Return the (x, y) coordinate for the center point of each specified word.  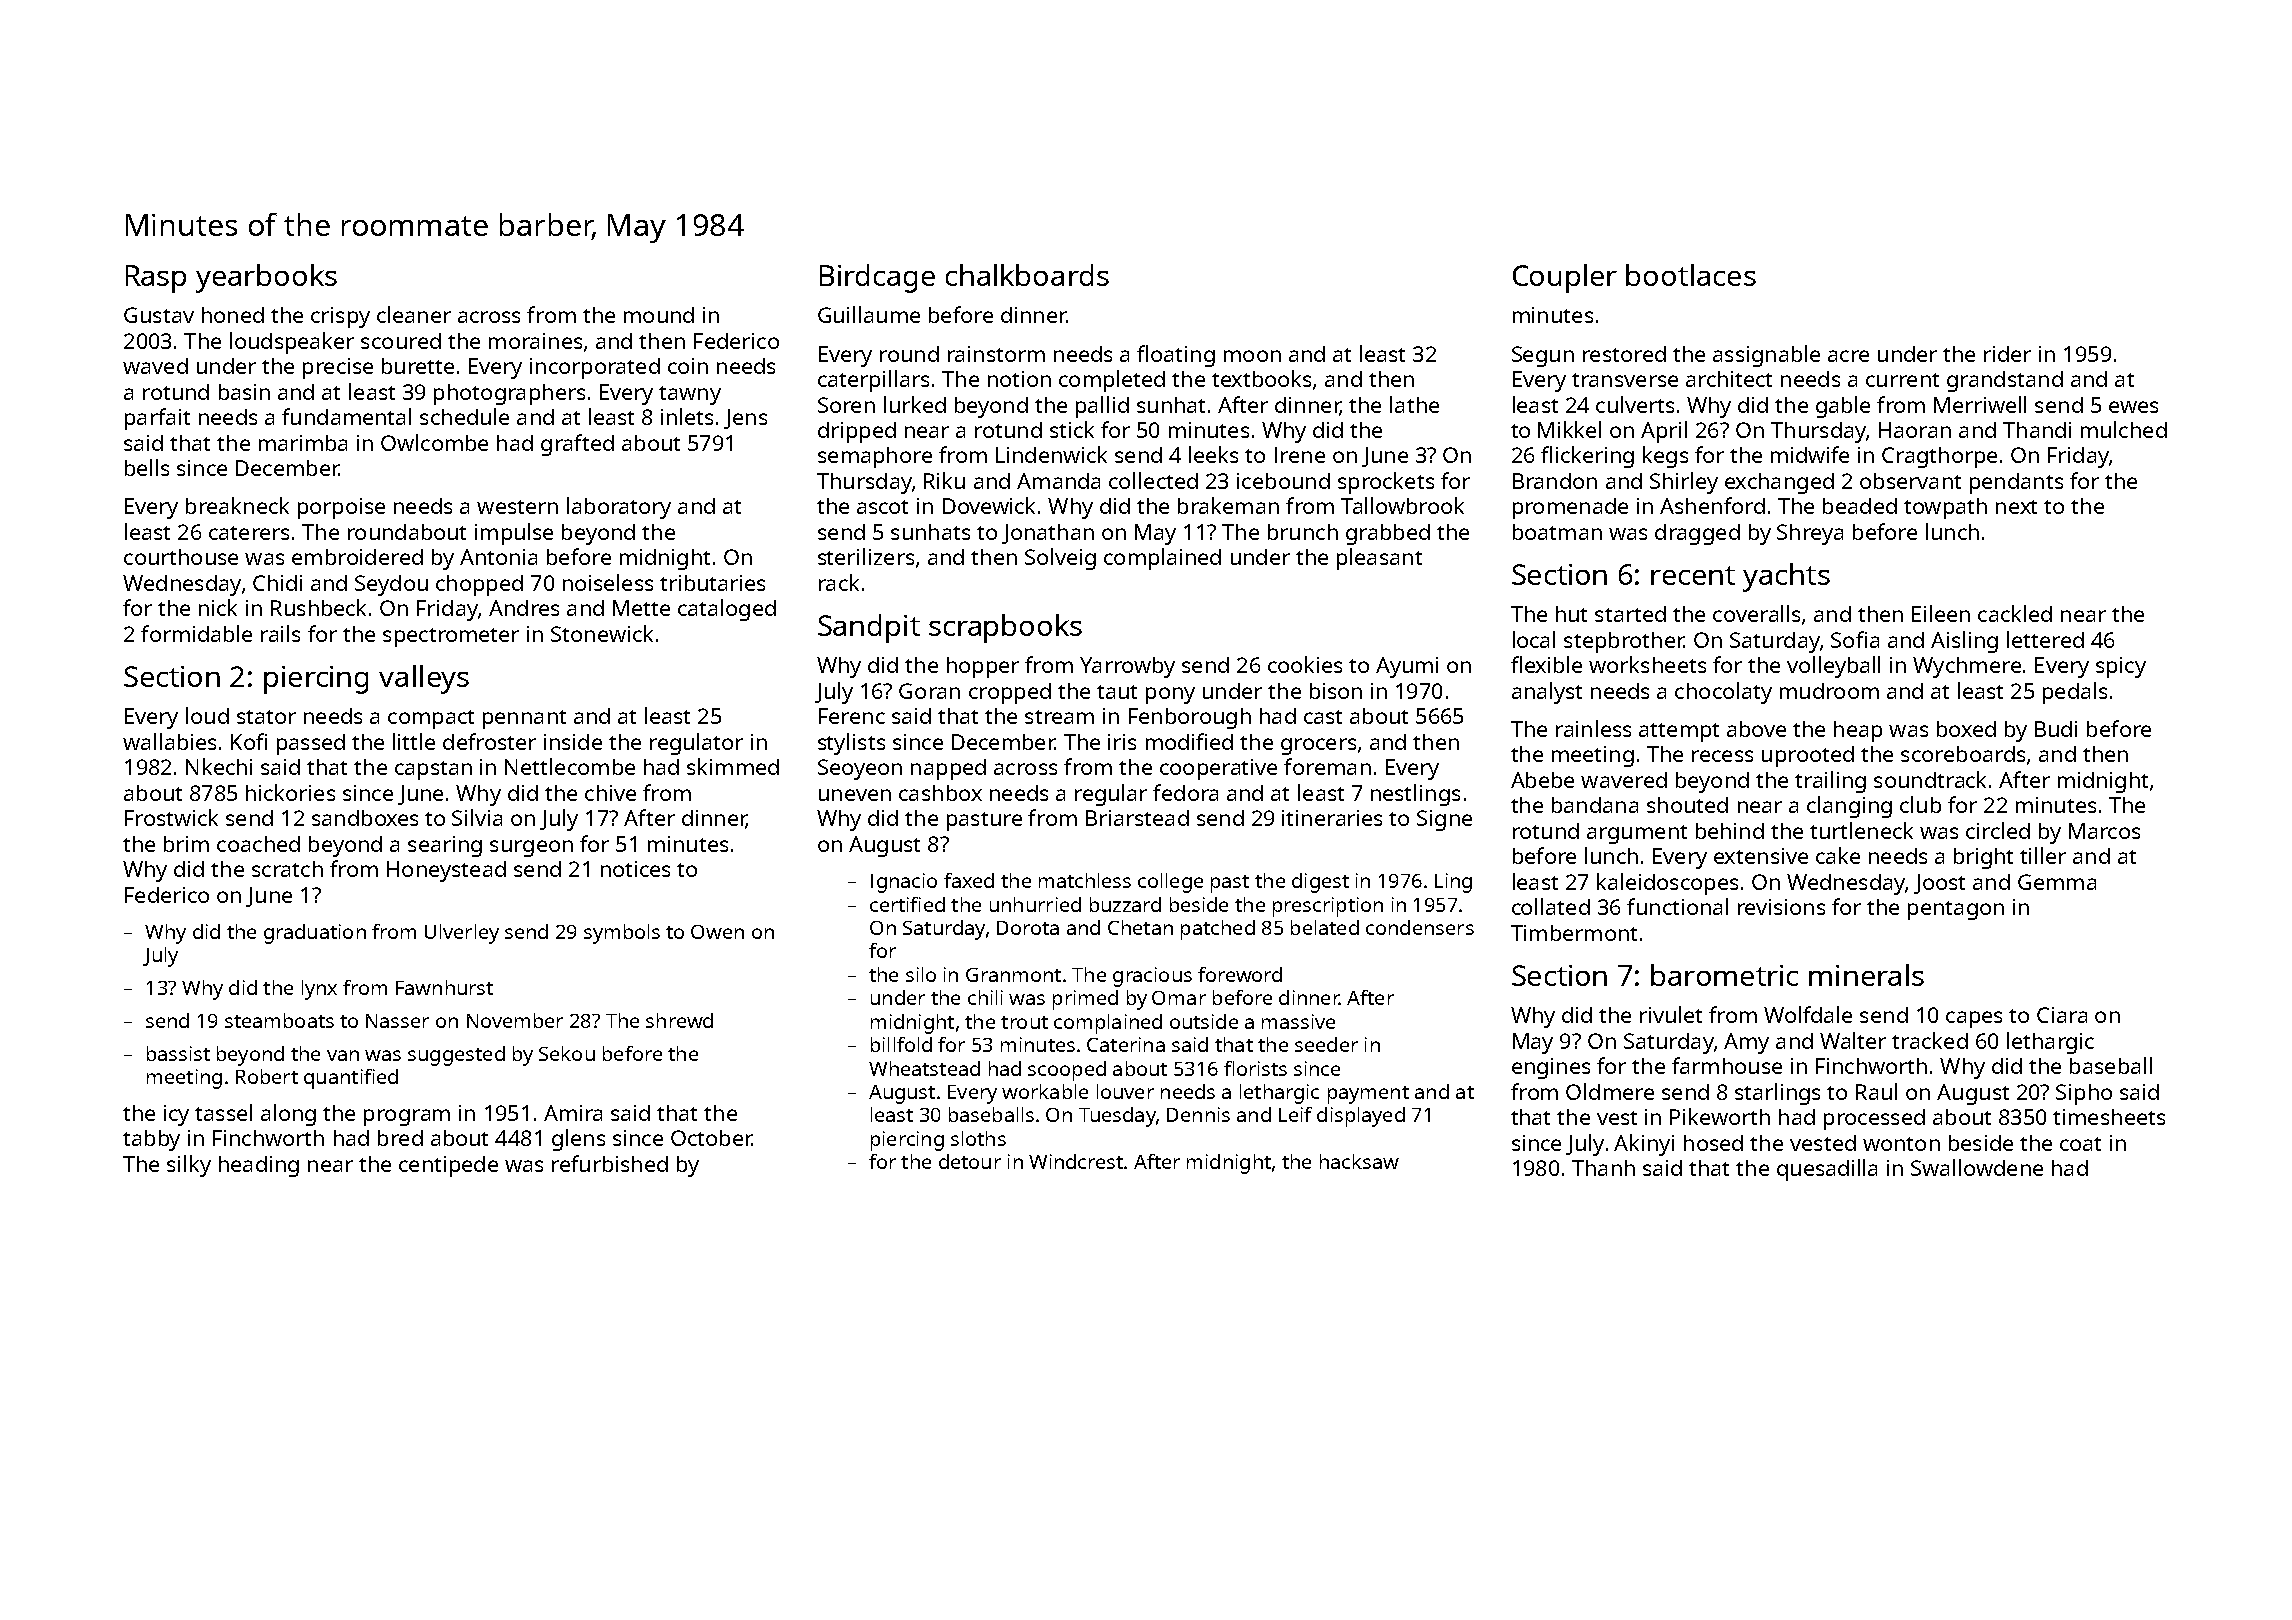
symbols (622, 934)
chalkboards (1027, 275)
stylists (851, 744)
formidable (196, 633)
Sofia (1855, 639)
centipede (448, 1166)
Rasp (156, 279)
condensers (1420, 927)
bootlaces (1691, 275)
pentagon (1956, 910)
